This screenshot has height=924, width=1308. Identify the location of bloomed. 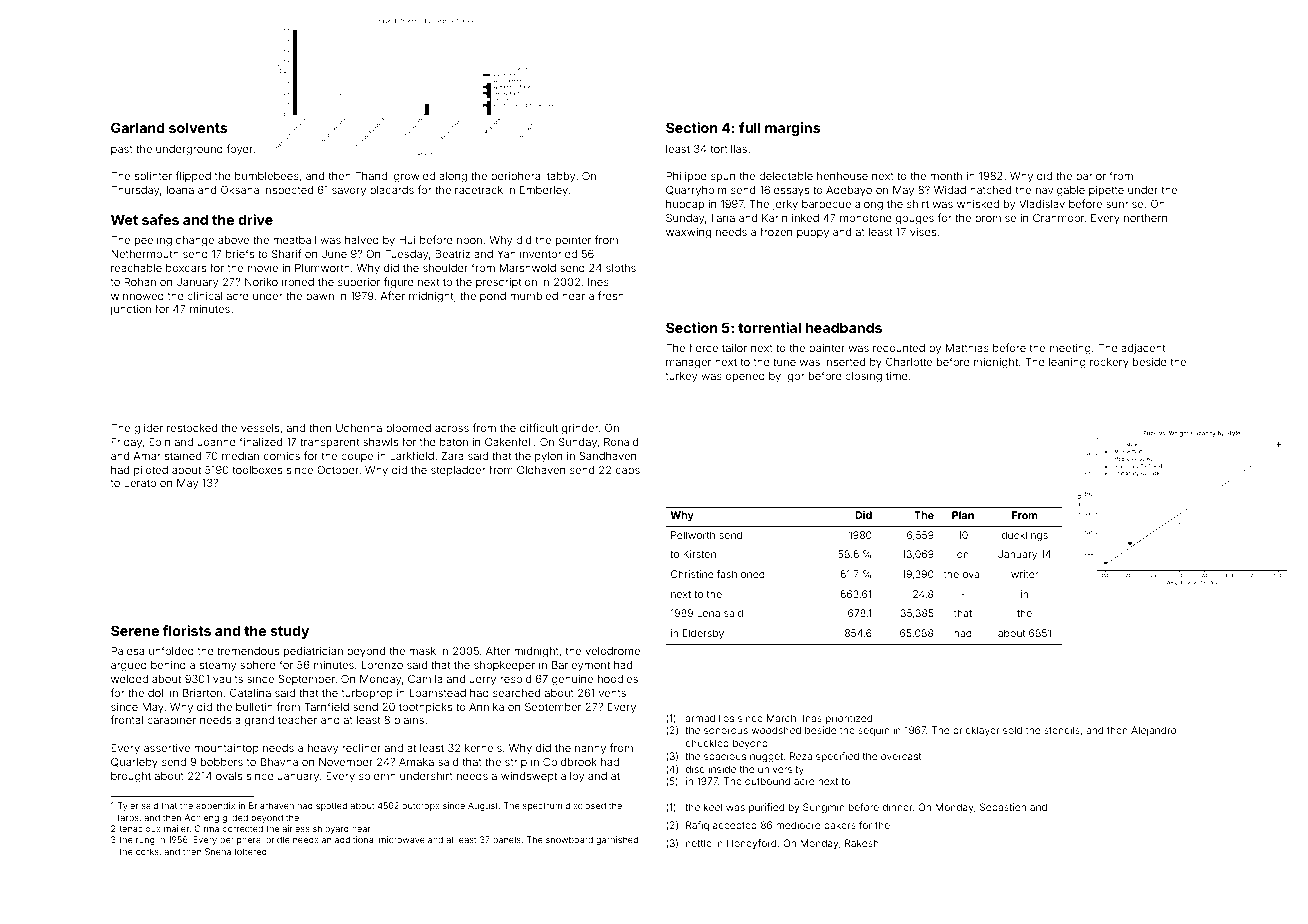
(408, 428).
